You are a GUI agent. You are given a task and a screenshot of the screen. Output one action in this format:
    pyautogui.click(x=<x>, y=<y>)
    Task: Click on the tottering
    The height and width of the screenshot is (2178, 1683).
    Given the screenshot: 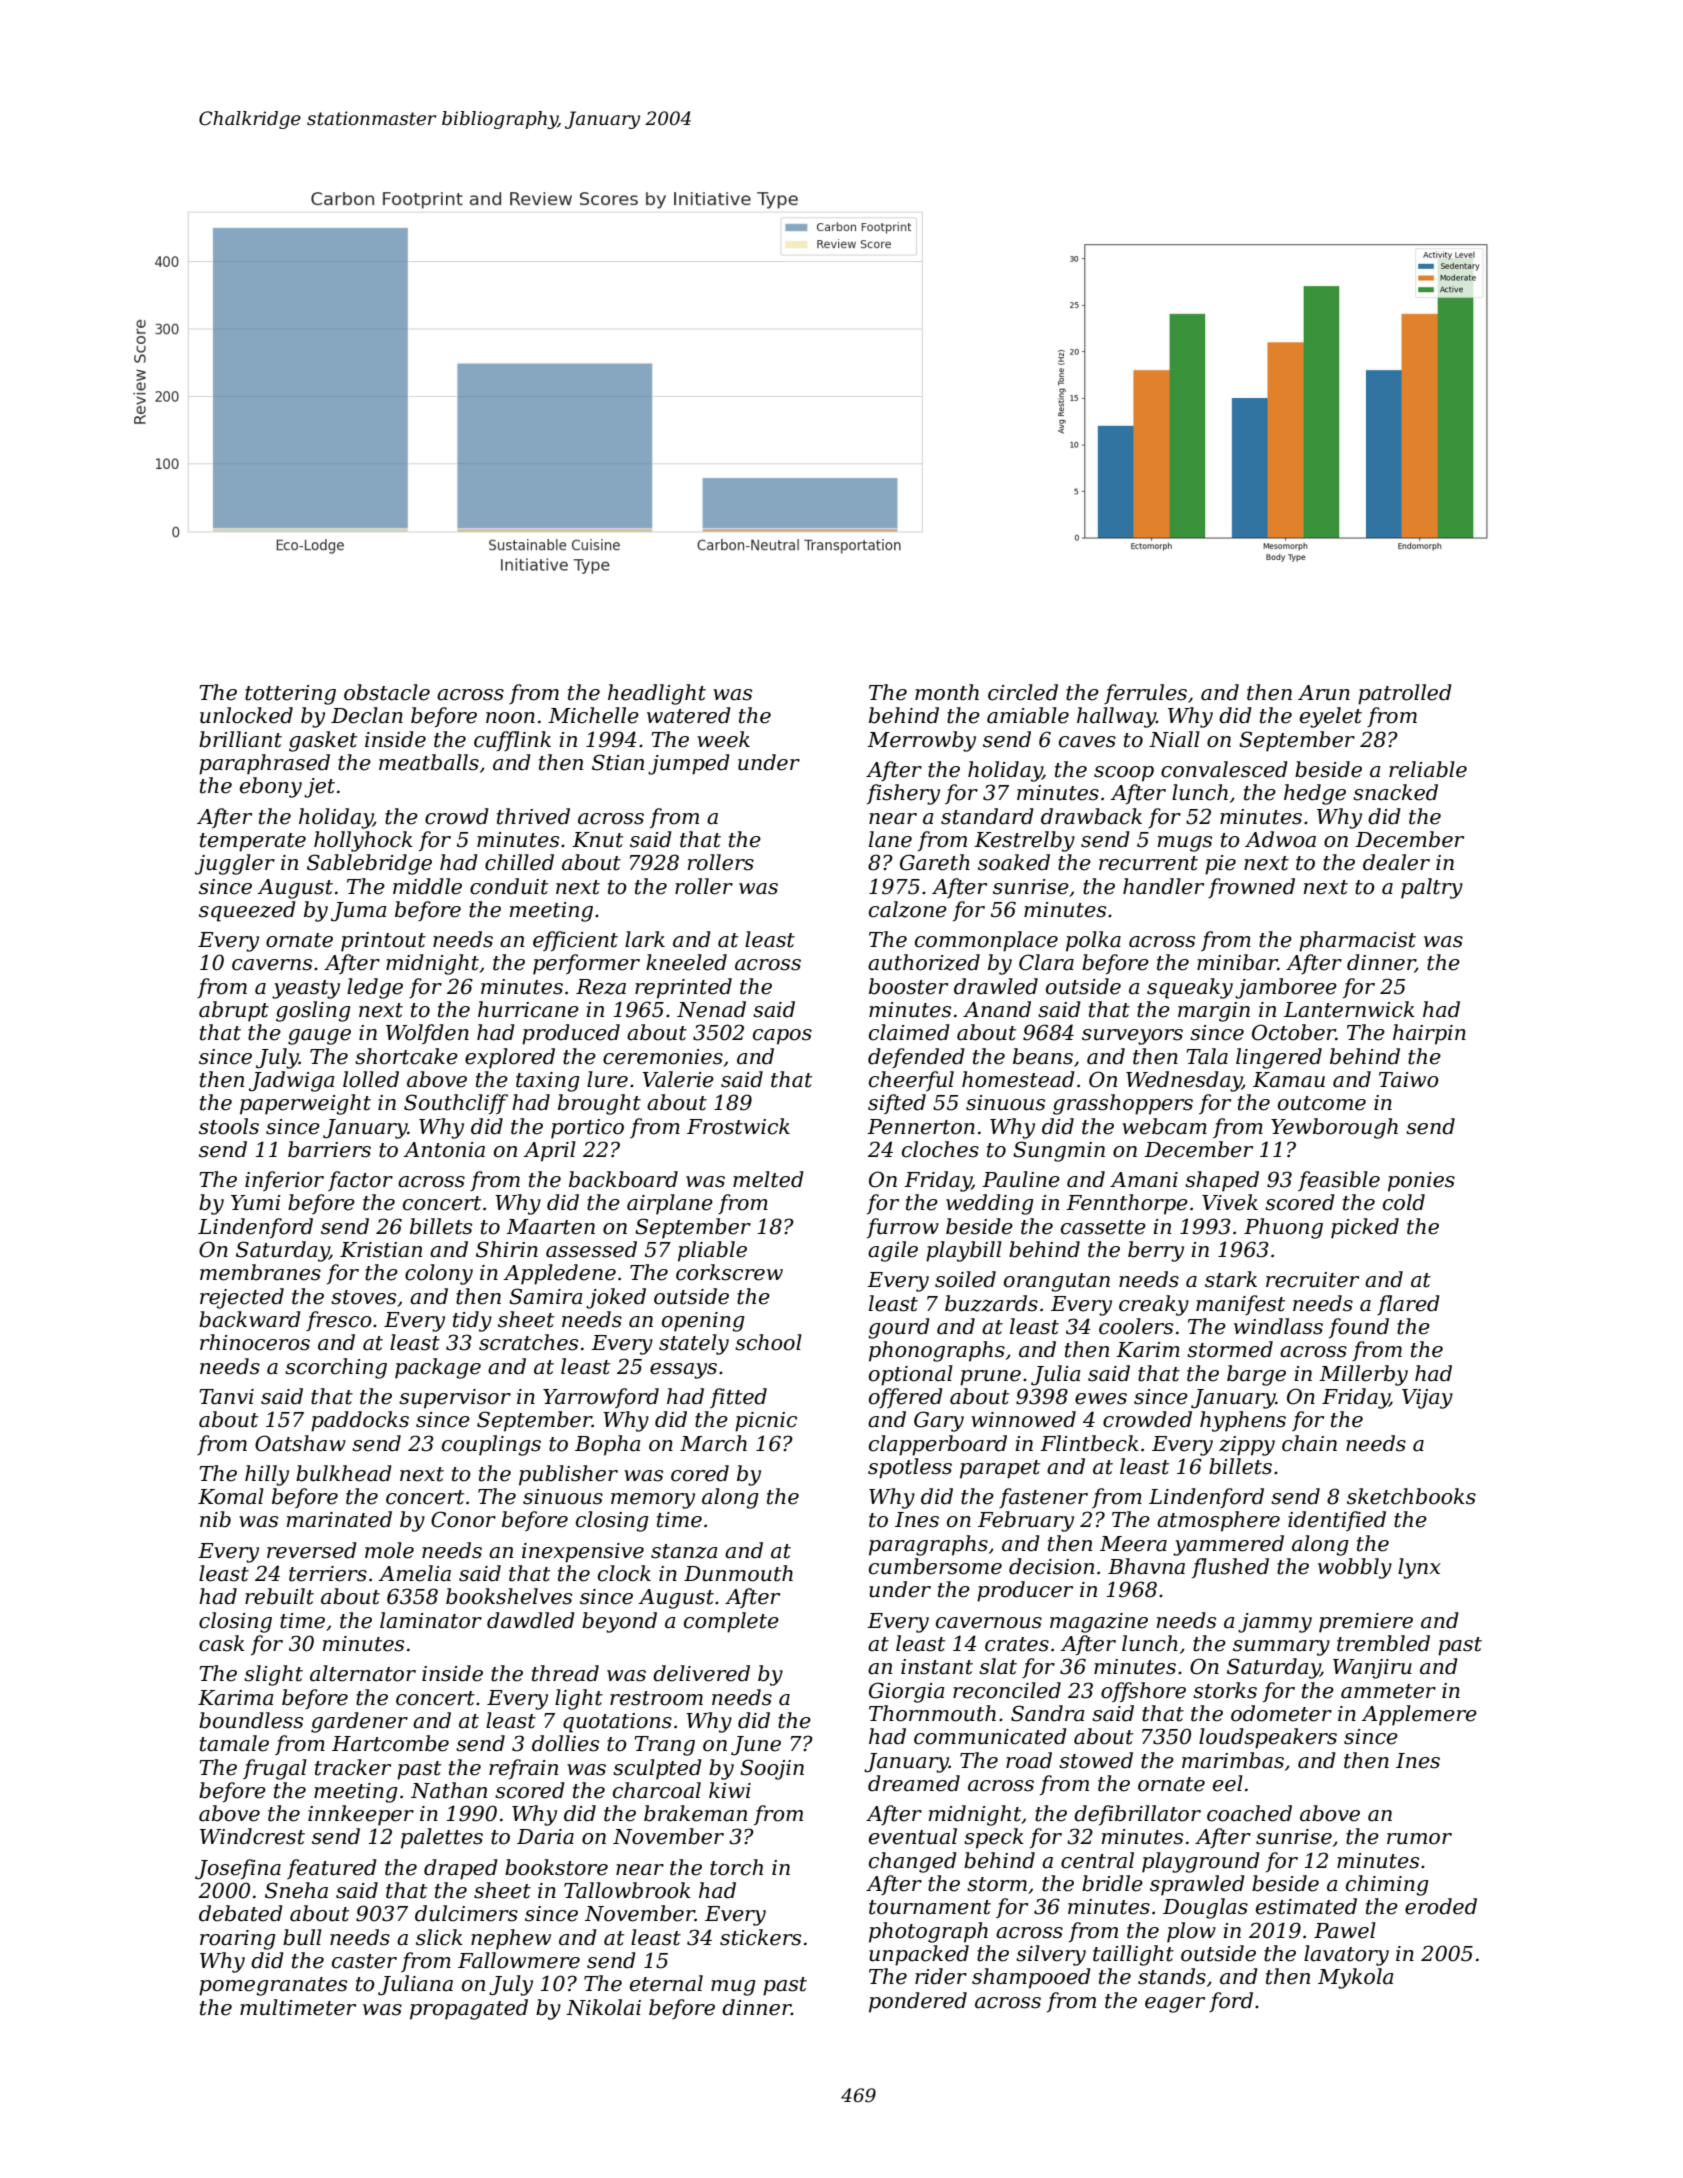 What is the action you would take?
    pyautogui.click(x=290, y=695)
